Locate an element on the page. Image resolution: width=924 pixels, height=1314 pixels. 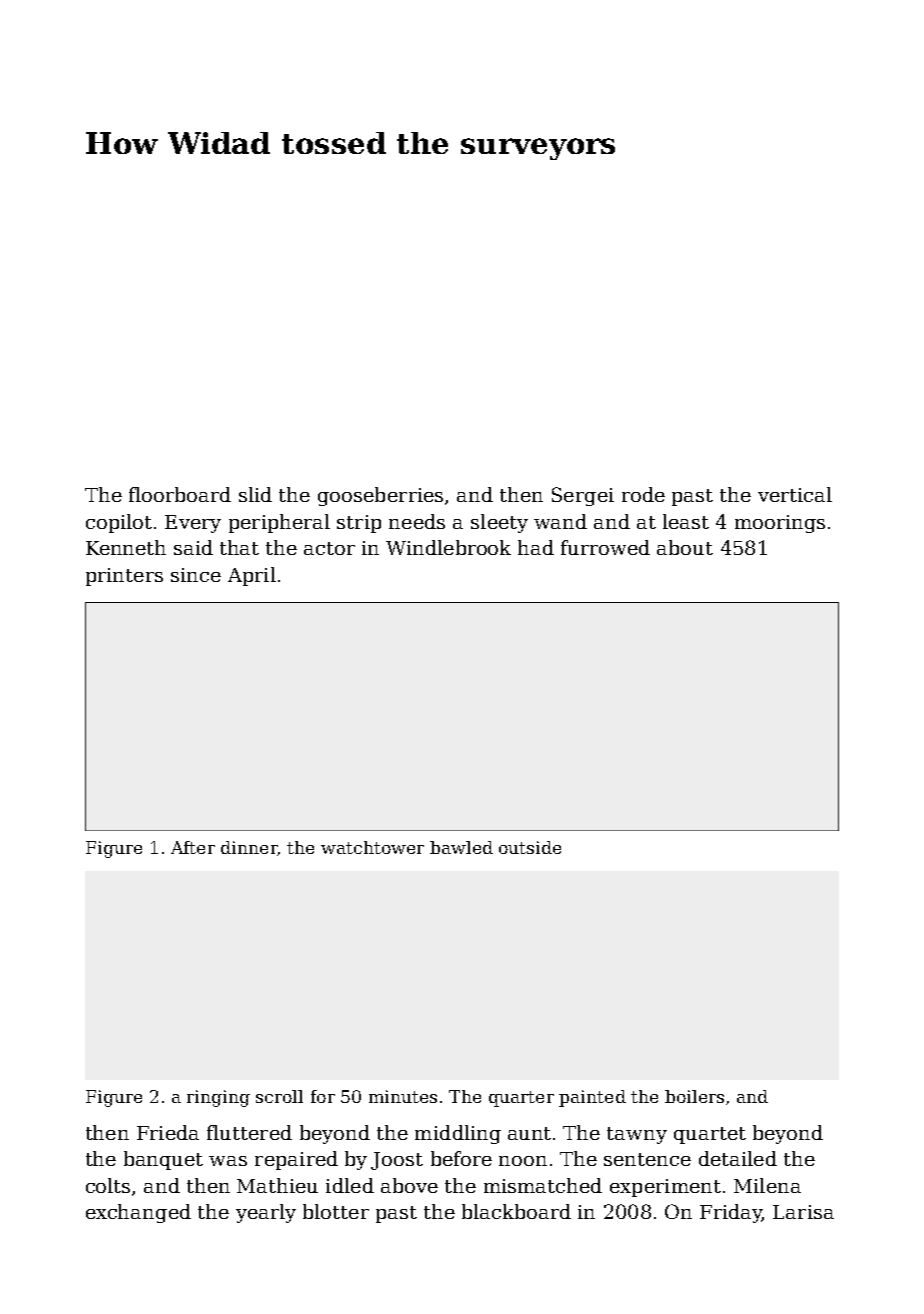
watchtower is located at coordinates (372, 847).
